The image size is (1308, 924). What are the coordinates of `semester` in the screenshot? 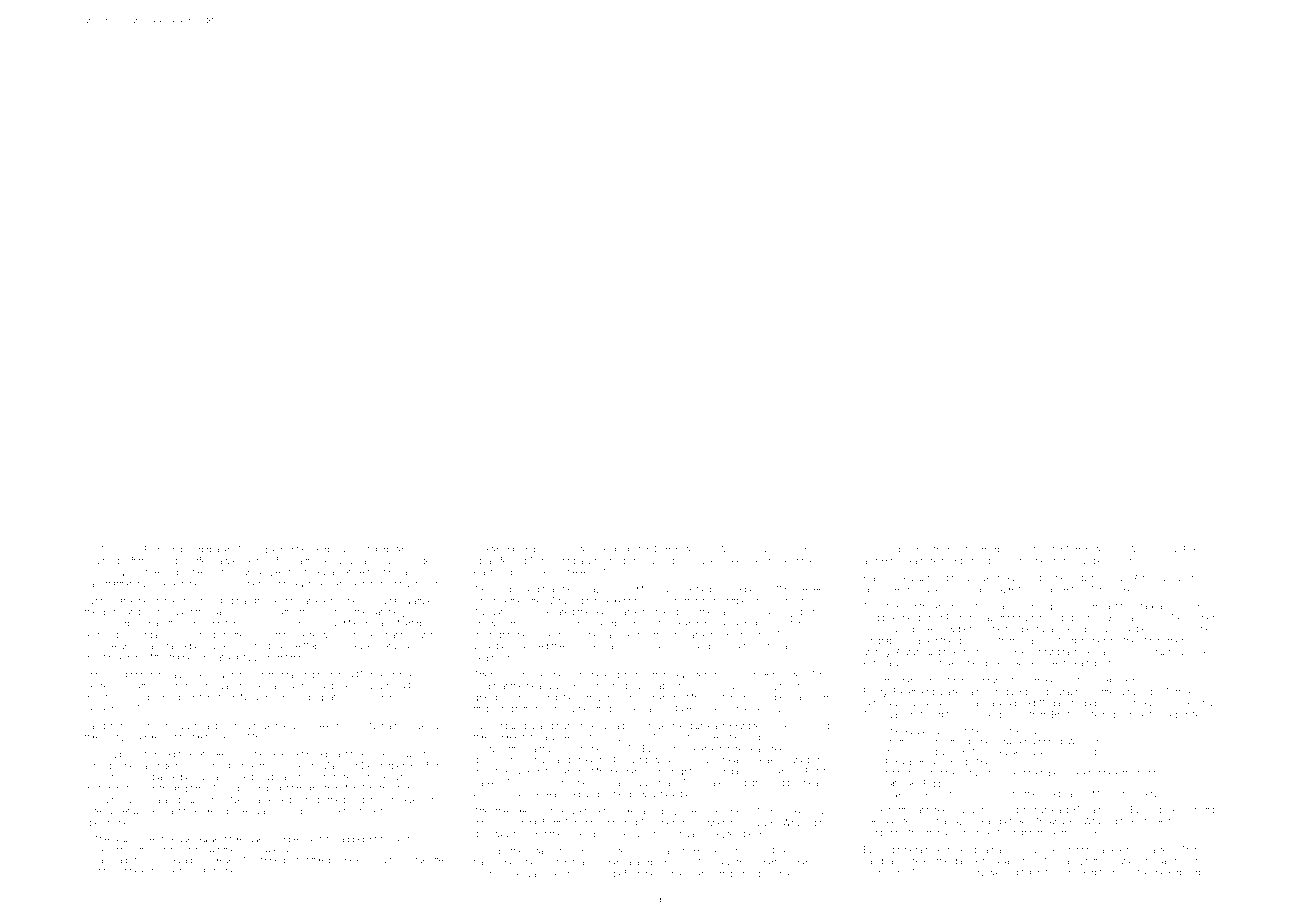 It's located at (550, 635).
